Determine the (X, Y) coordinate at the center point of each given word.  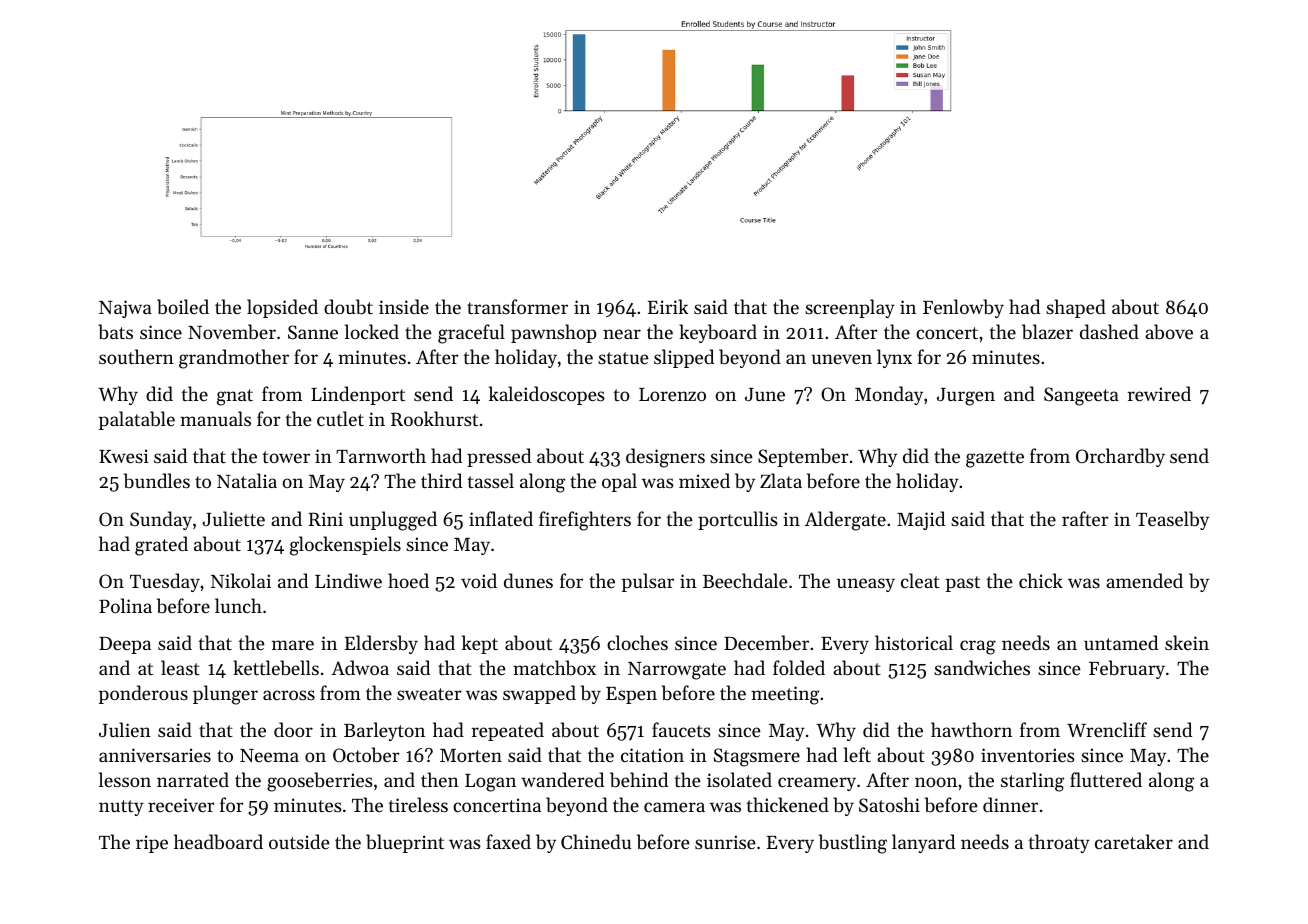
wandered (562, 779)
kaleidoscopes (547, 395)
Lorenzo (672, 394)
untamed (1121, 642)
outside (299, 841)
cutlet (340, 418)
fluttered (1106, 779)
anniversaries (155, 755)
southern (136, 356)
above (1169, 332)
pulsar (648, 582)
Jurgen (966, 397)
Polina (125, 605)
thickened (788, 804)
